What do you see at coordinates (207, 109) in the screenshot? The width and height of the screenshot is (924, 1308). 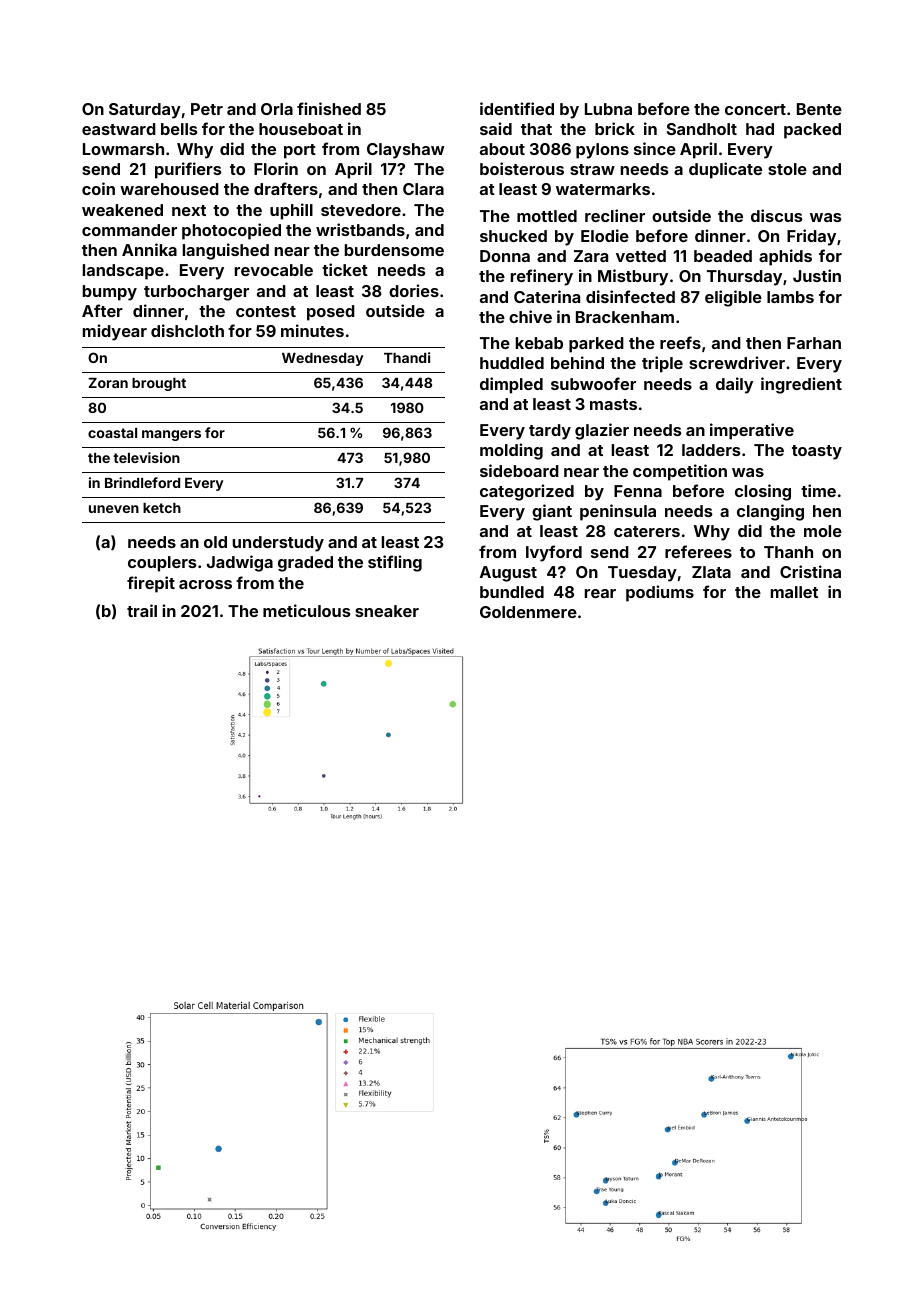 I see `Petr` at bounding box center [207, 109].
